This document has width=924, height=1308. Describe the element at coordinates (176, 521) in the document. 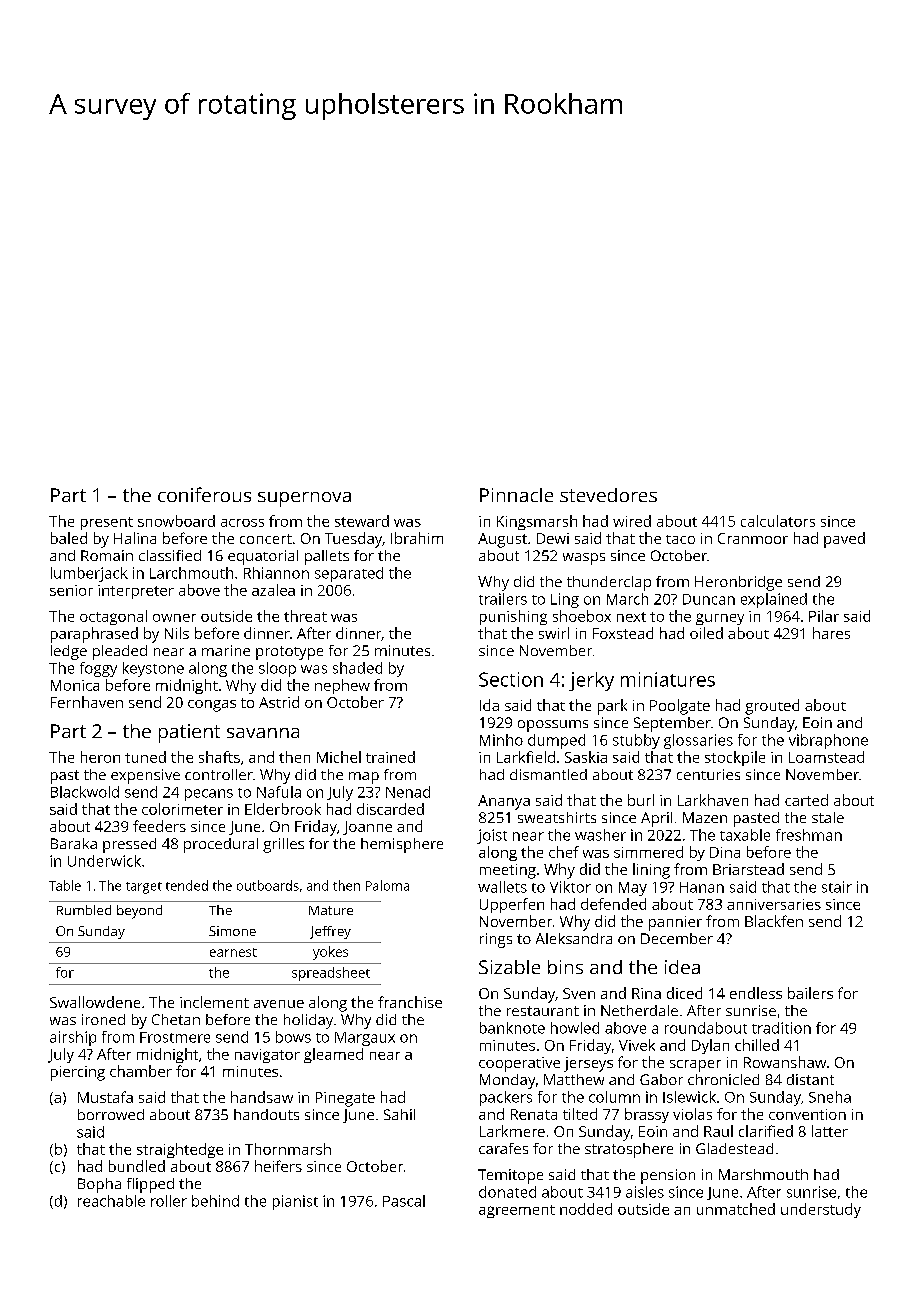

I see `snowboard` at that location.
